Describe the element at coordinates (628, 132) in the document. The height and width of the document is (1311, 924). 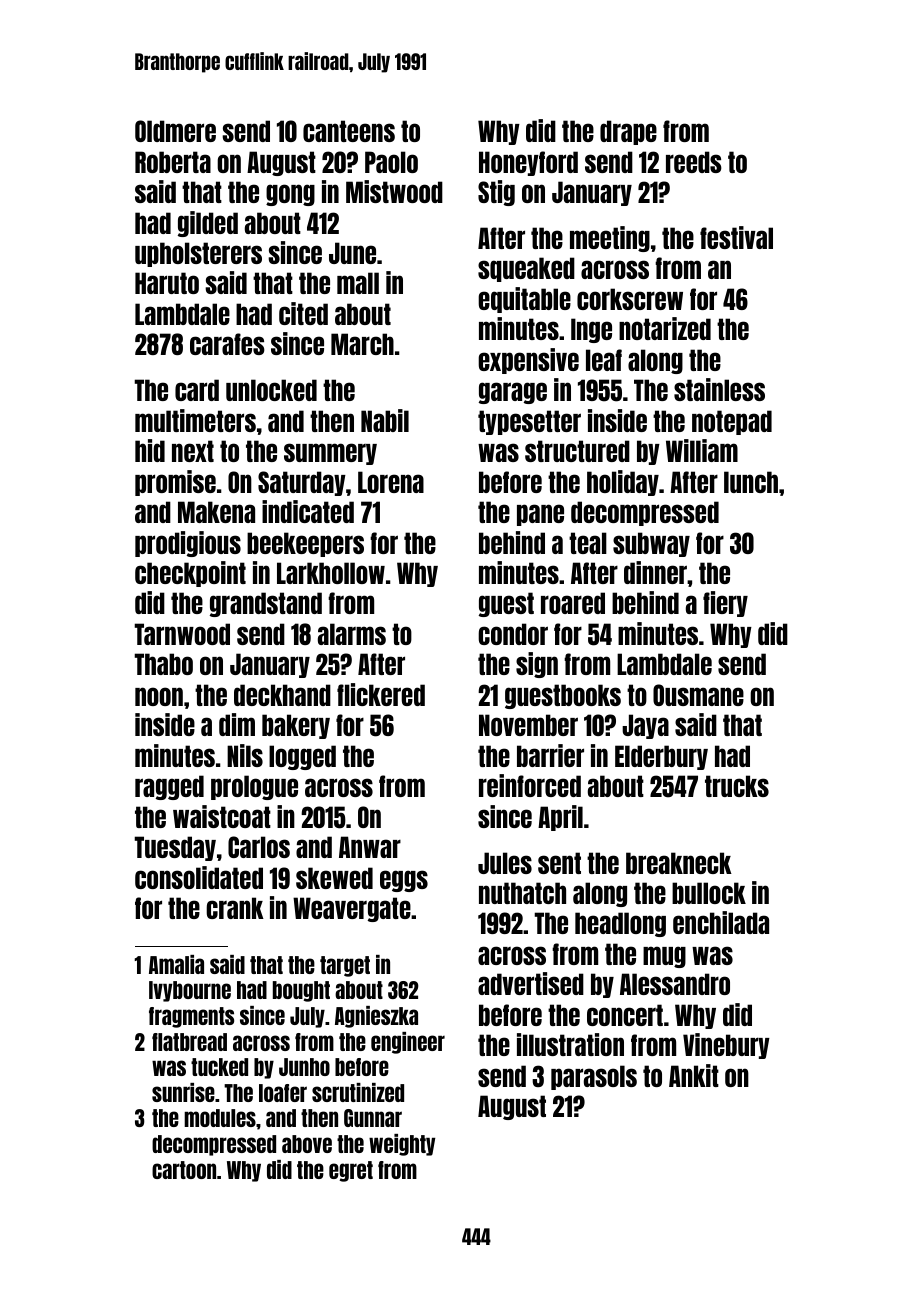
I see `drape` at that location.
